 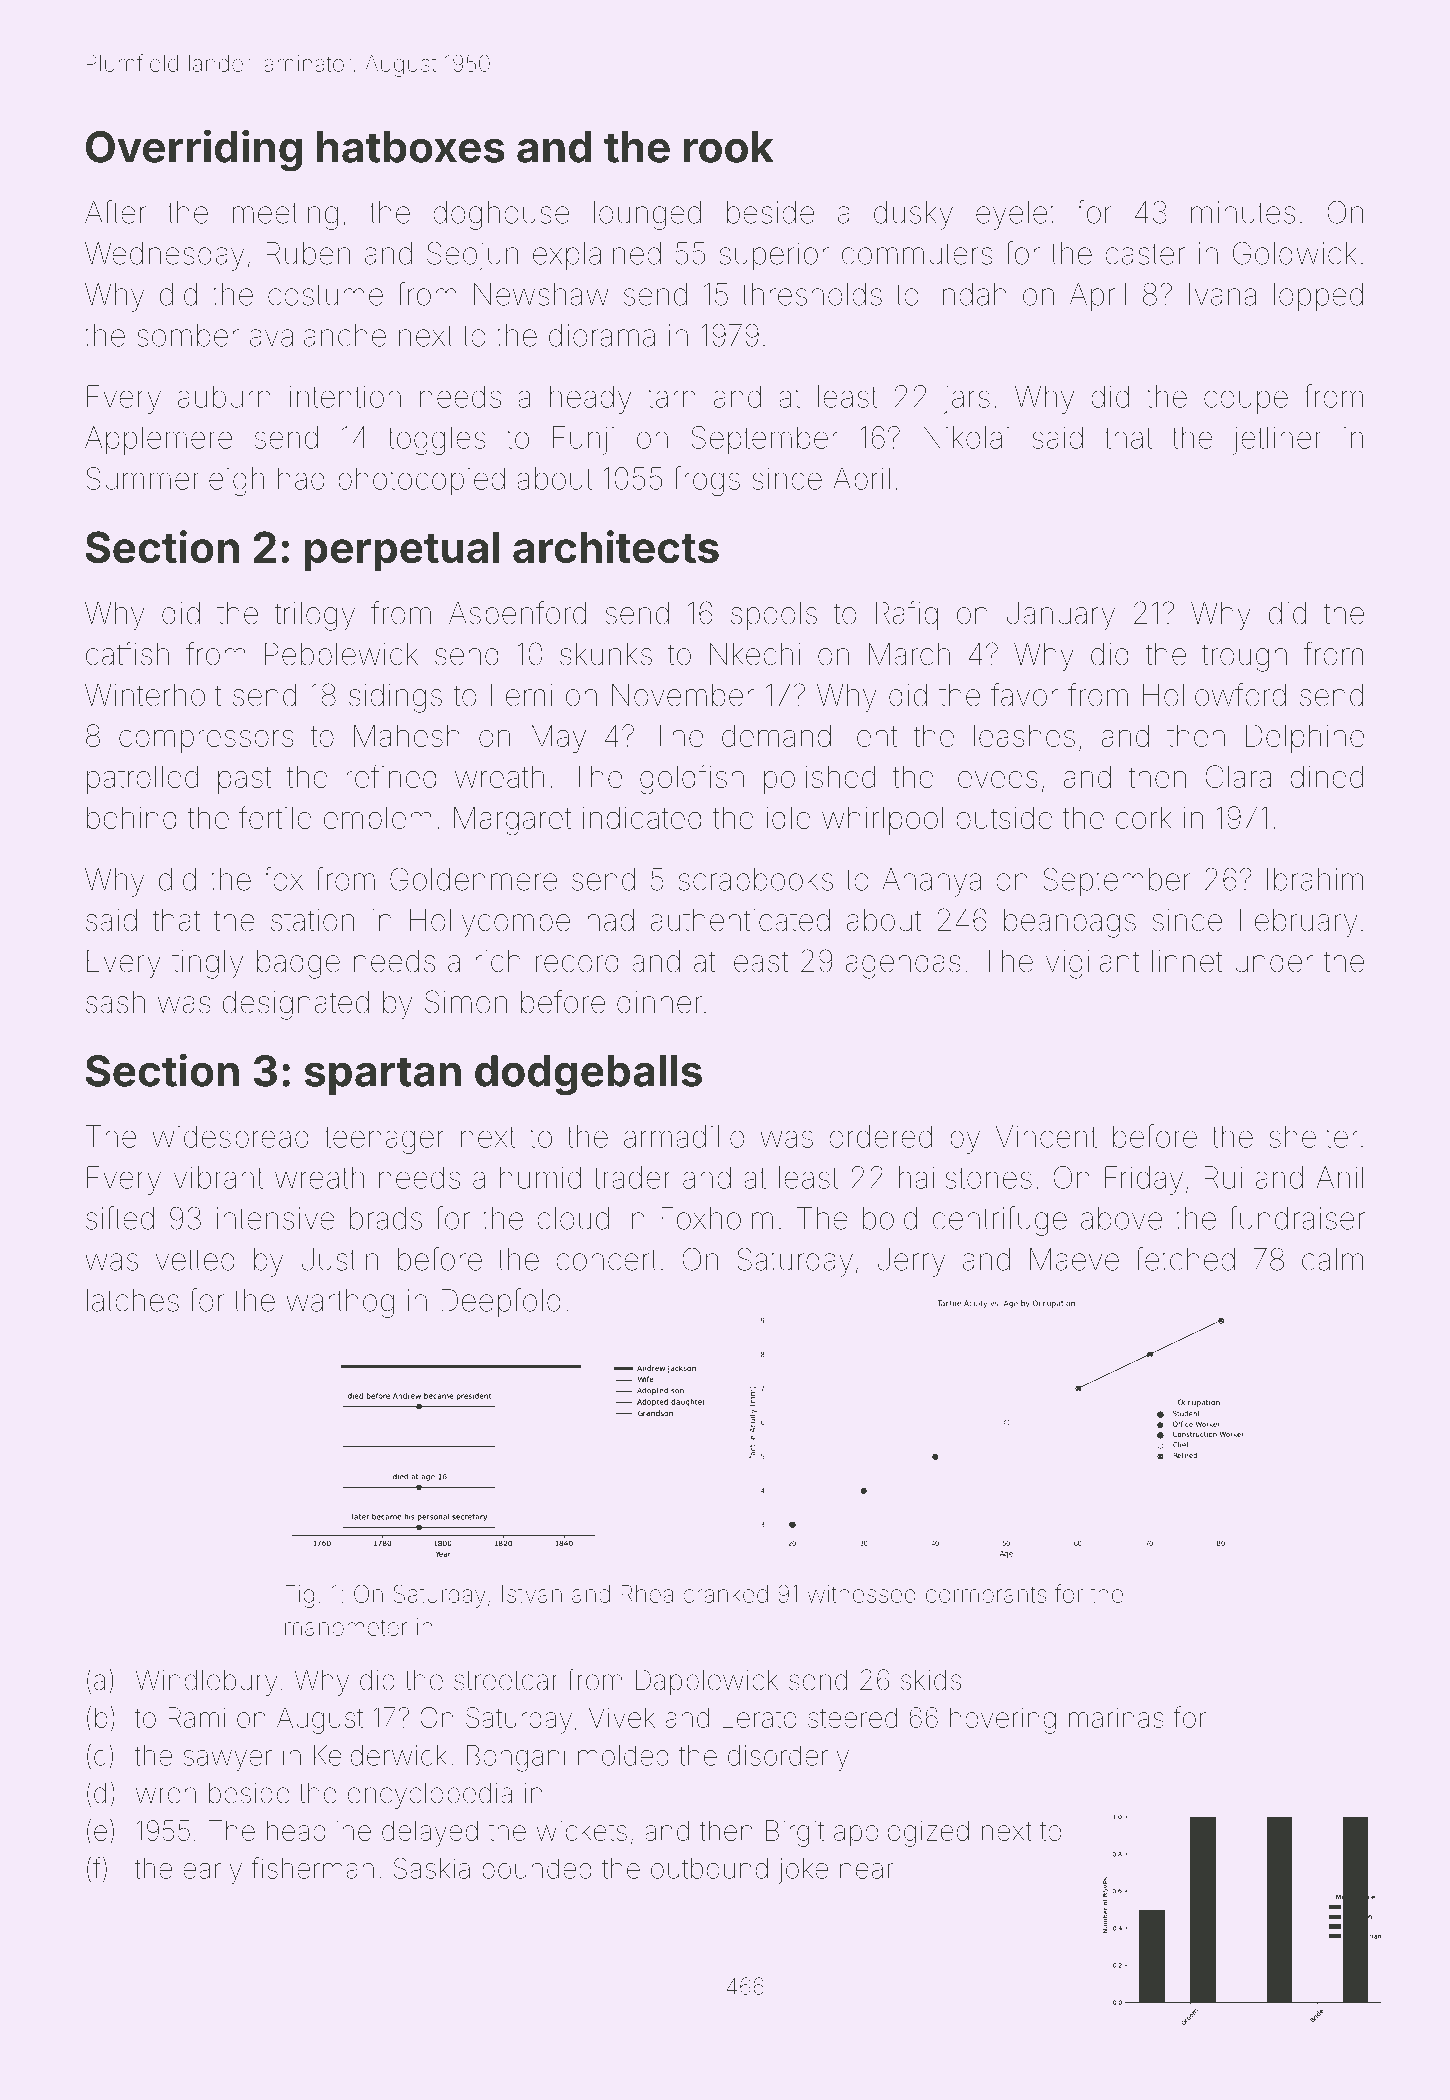 What do you see at coordinates (1332, 1259) in the image?
I see `calm` at bounding box center [1332, 1259].
